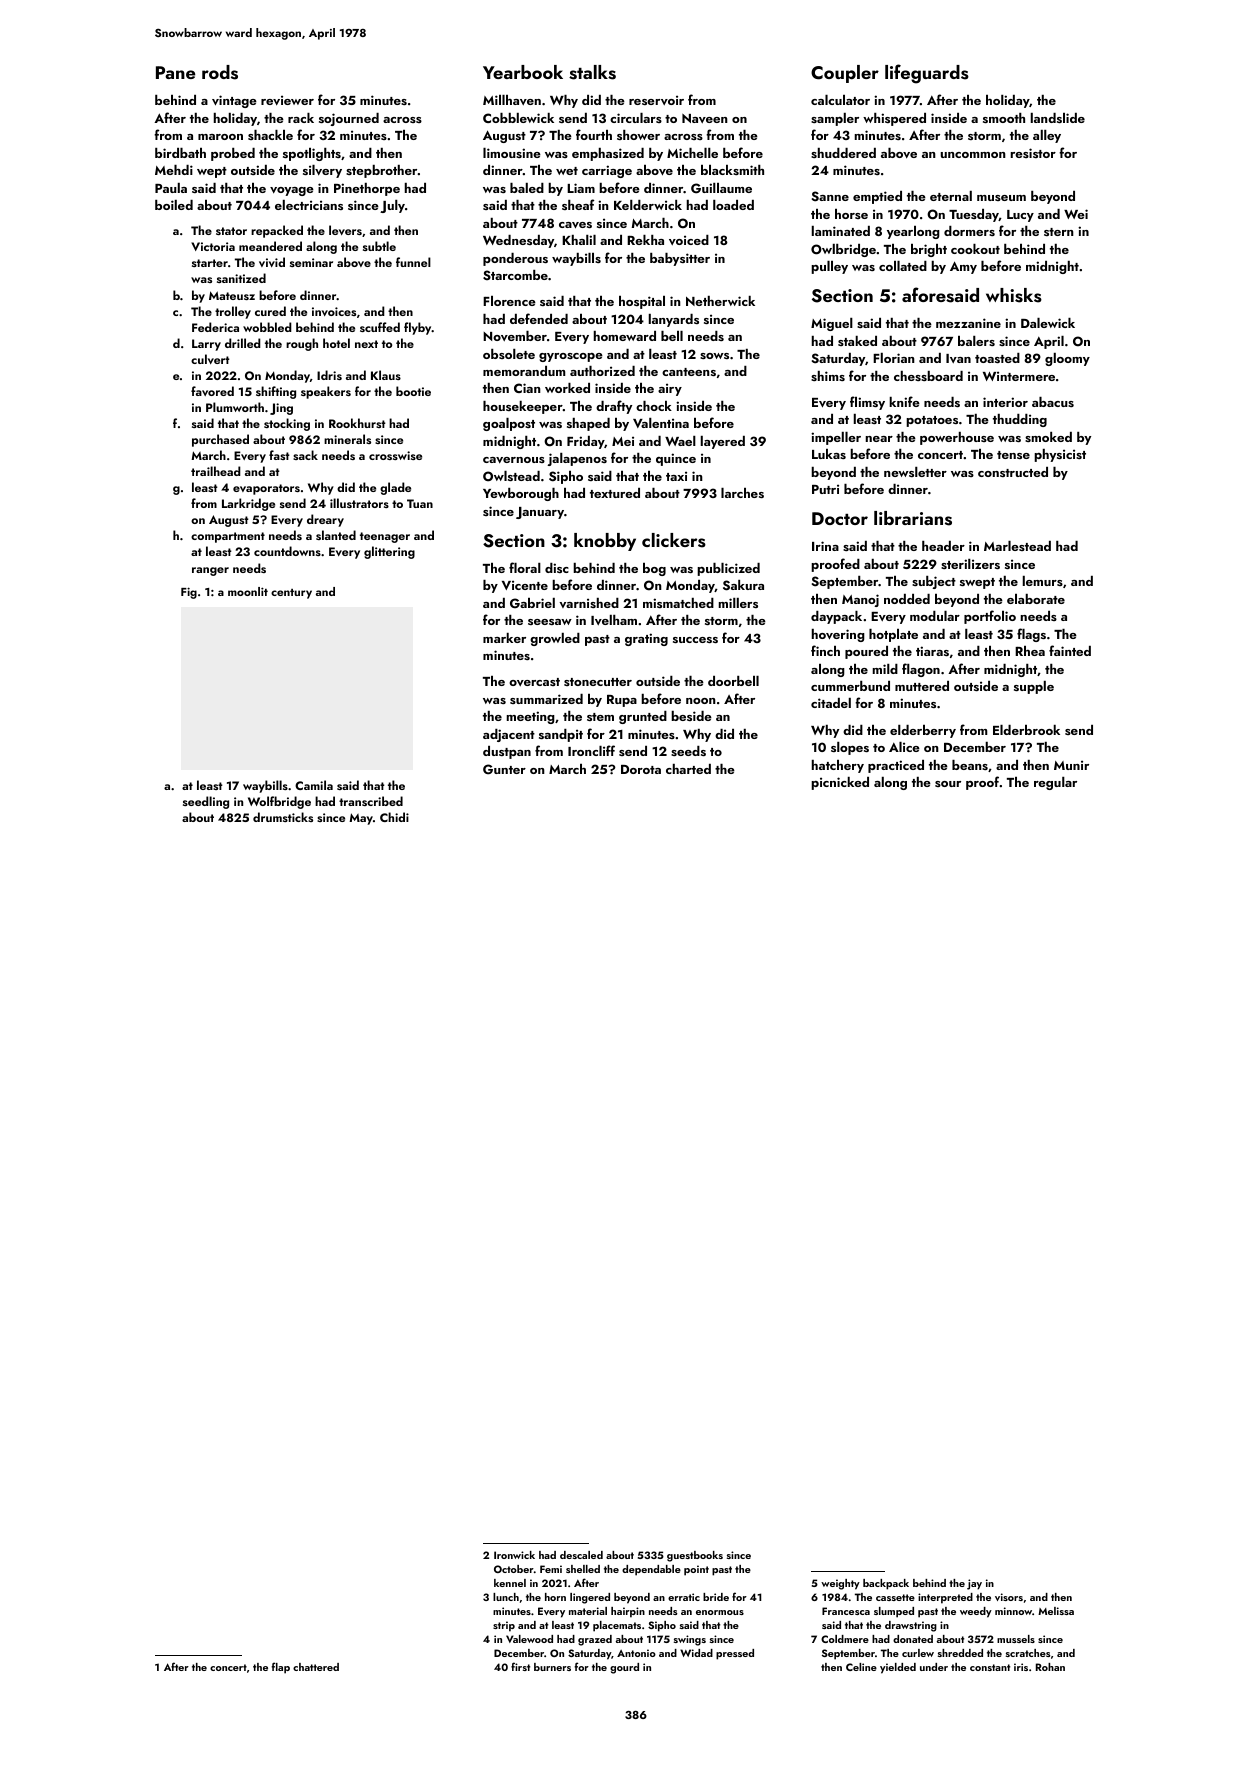  I want to click on Ironwick, so click(514, 1555).
